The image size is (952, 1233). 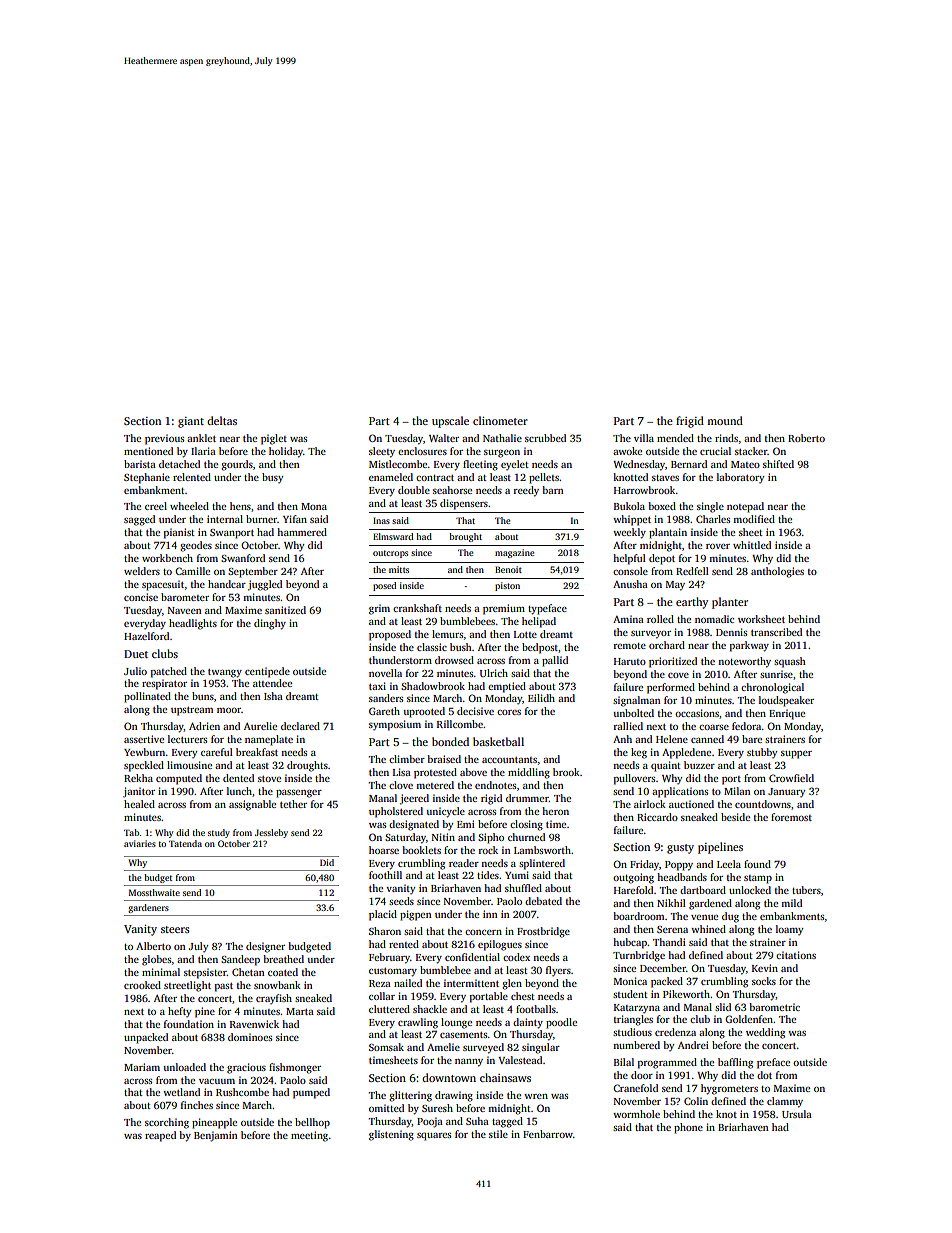 What do you see at coordinates (396, 812) in the screenshot?
I see `upholstered` at bounding box center [396, 812].
